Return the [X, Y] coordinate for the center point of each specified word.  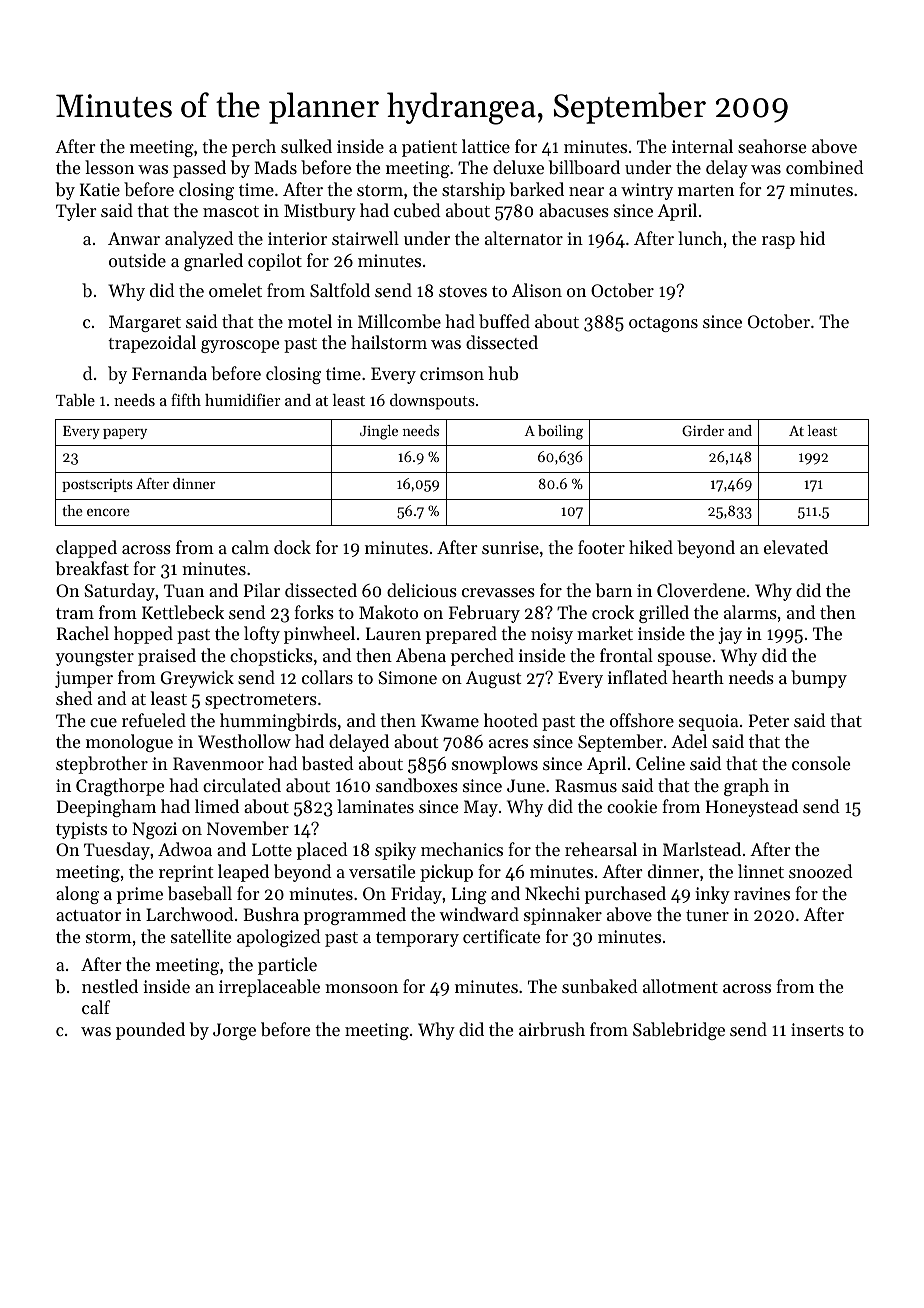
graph [746, 787]
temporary [417, 939]
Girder [703, 430]
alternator [524, 238]
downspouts [432, 402]
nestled [110, 986]
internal [702, 146]
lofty [262, 635]
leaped [243, 873]
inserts [817, 1029]
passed [199, 169]
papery [125, 434]
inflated [638, 677]
